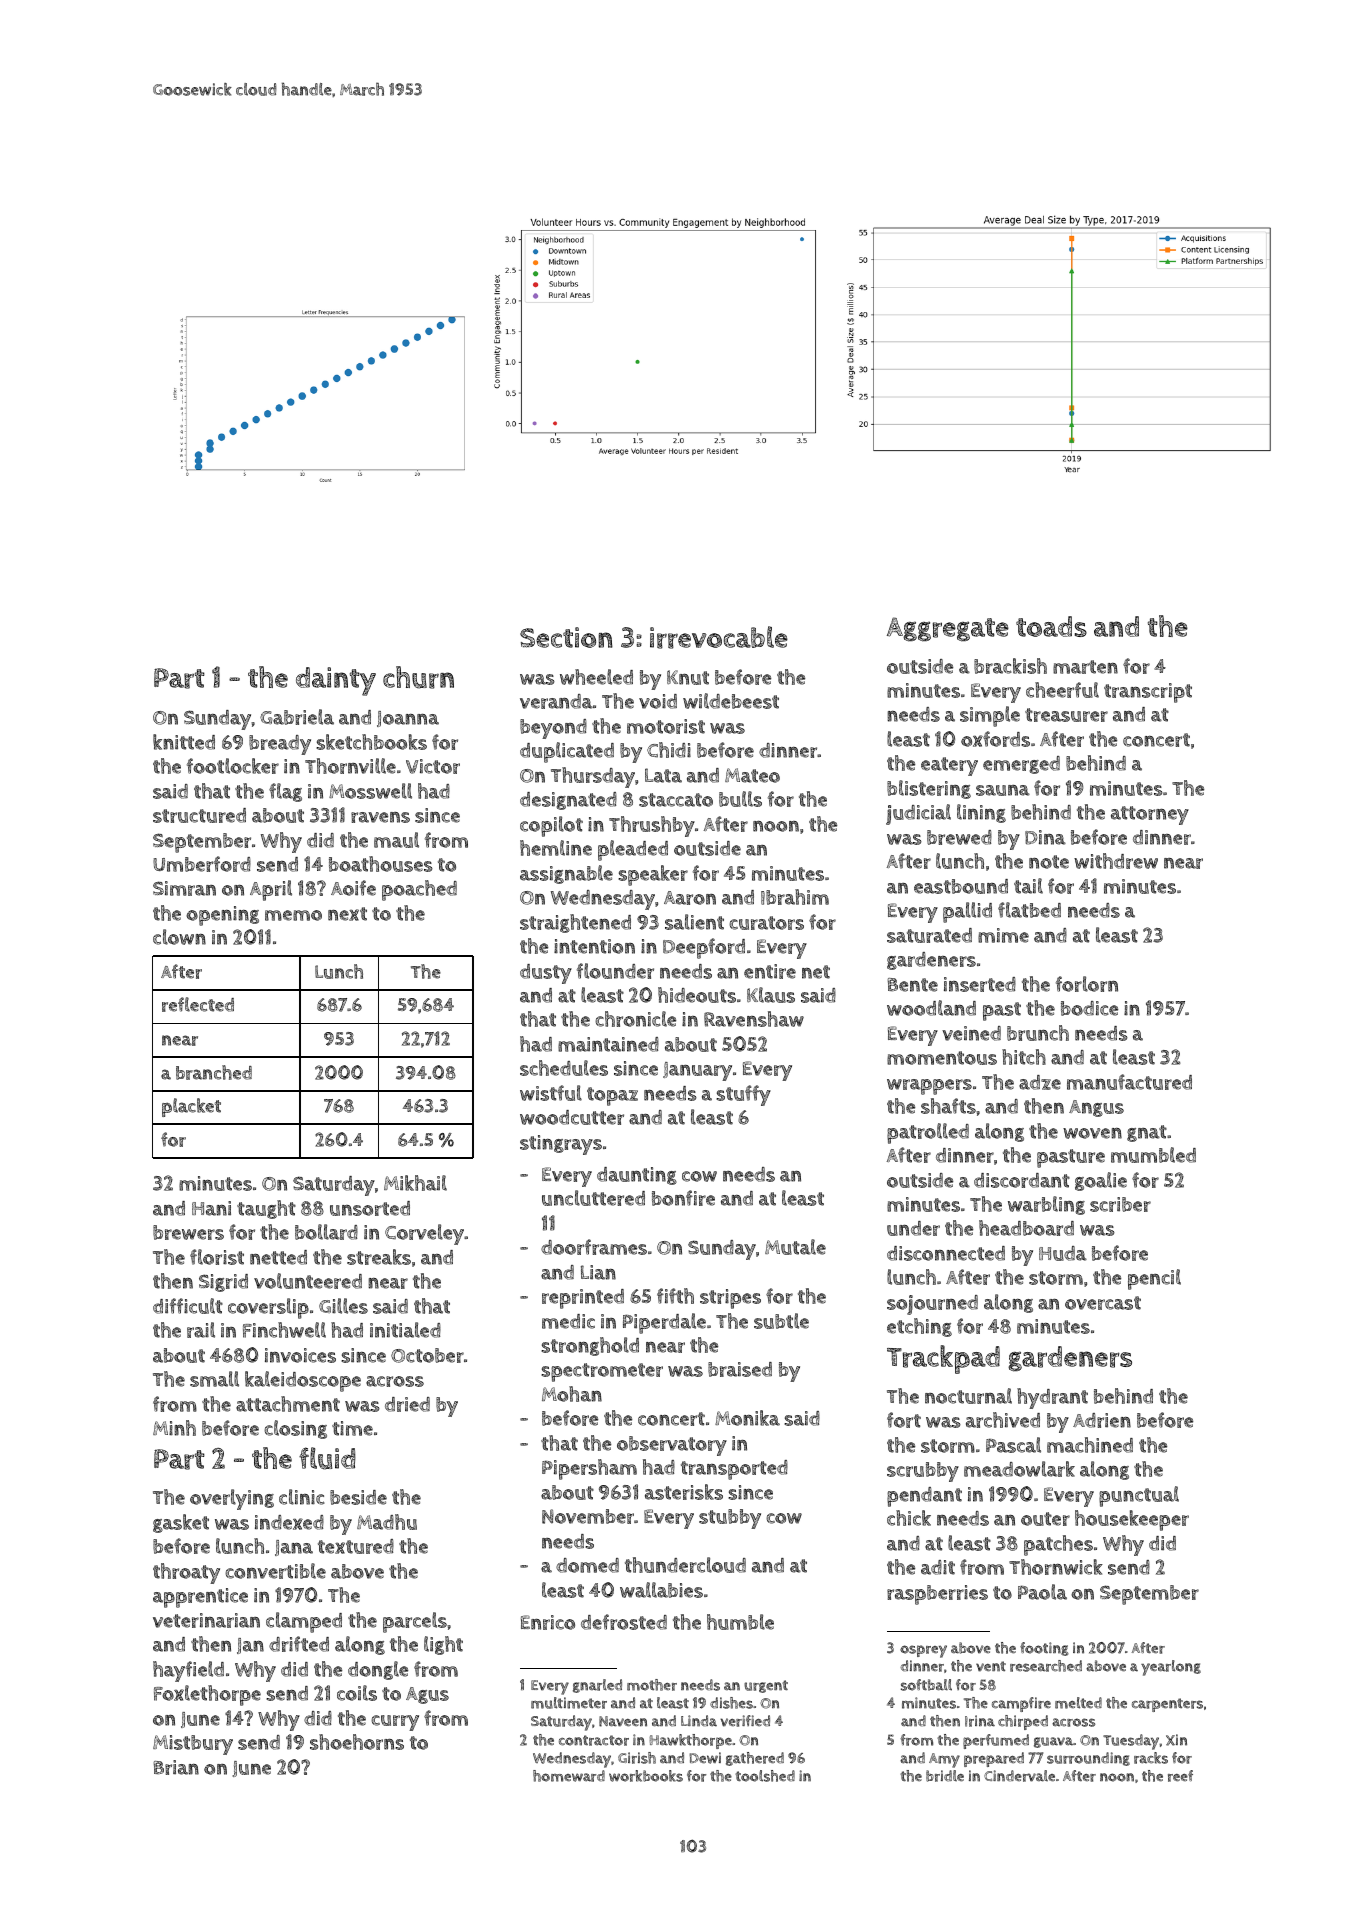  Describe the element at coordinates (188, 1306) in the page. I see `difficult` at that location.
